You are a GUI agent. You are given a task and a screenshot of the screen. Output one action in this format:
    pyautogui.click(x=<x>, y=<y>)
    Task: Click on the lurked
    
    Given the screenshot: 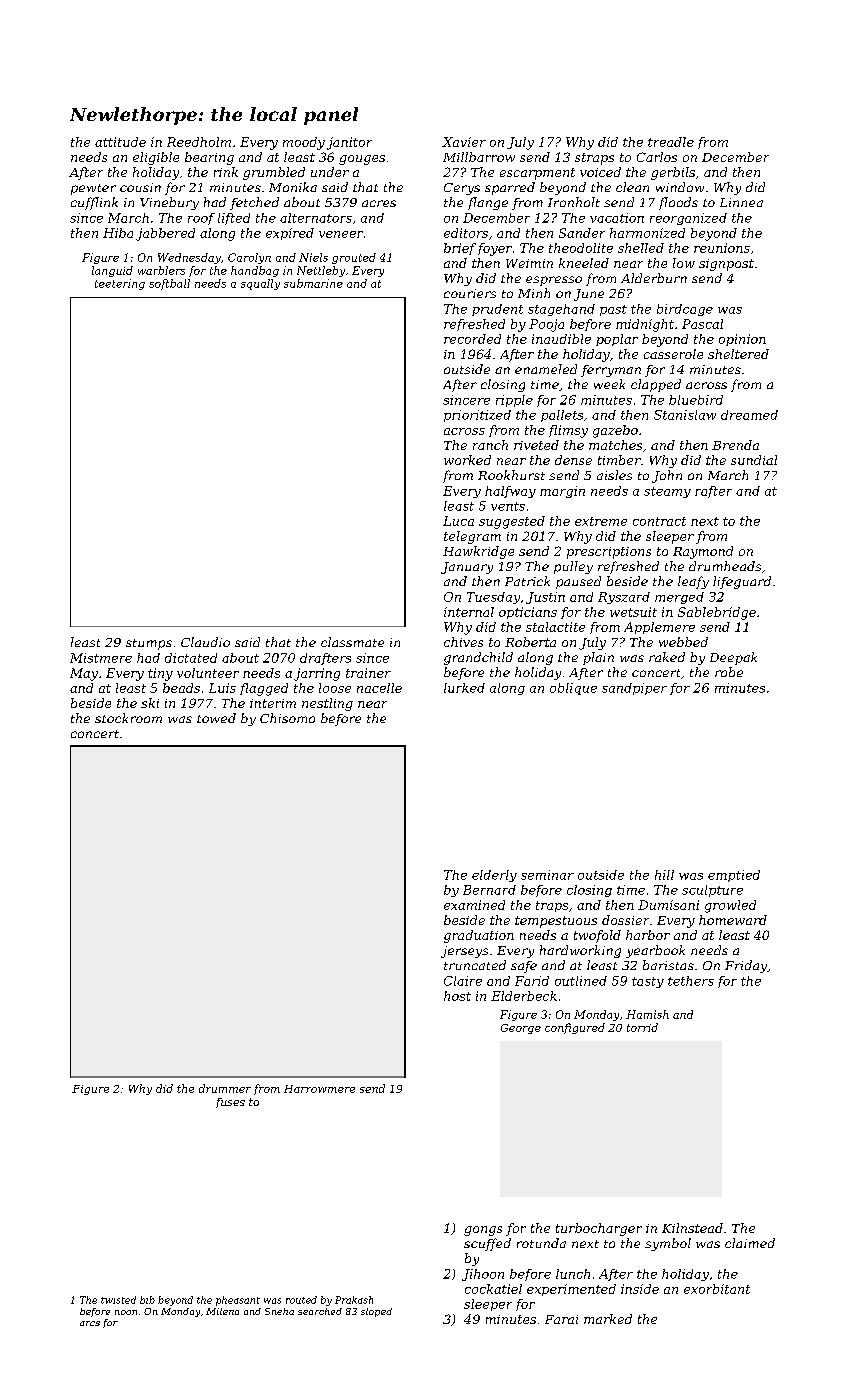 What is the action you would take?
    pyautogui.click(x=464, y=688)
